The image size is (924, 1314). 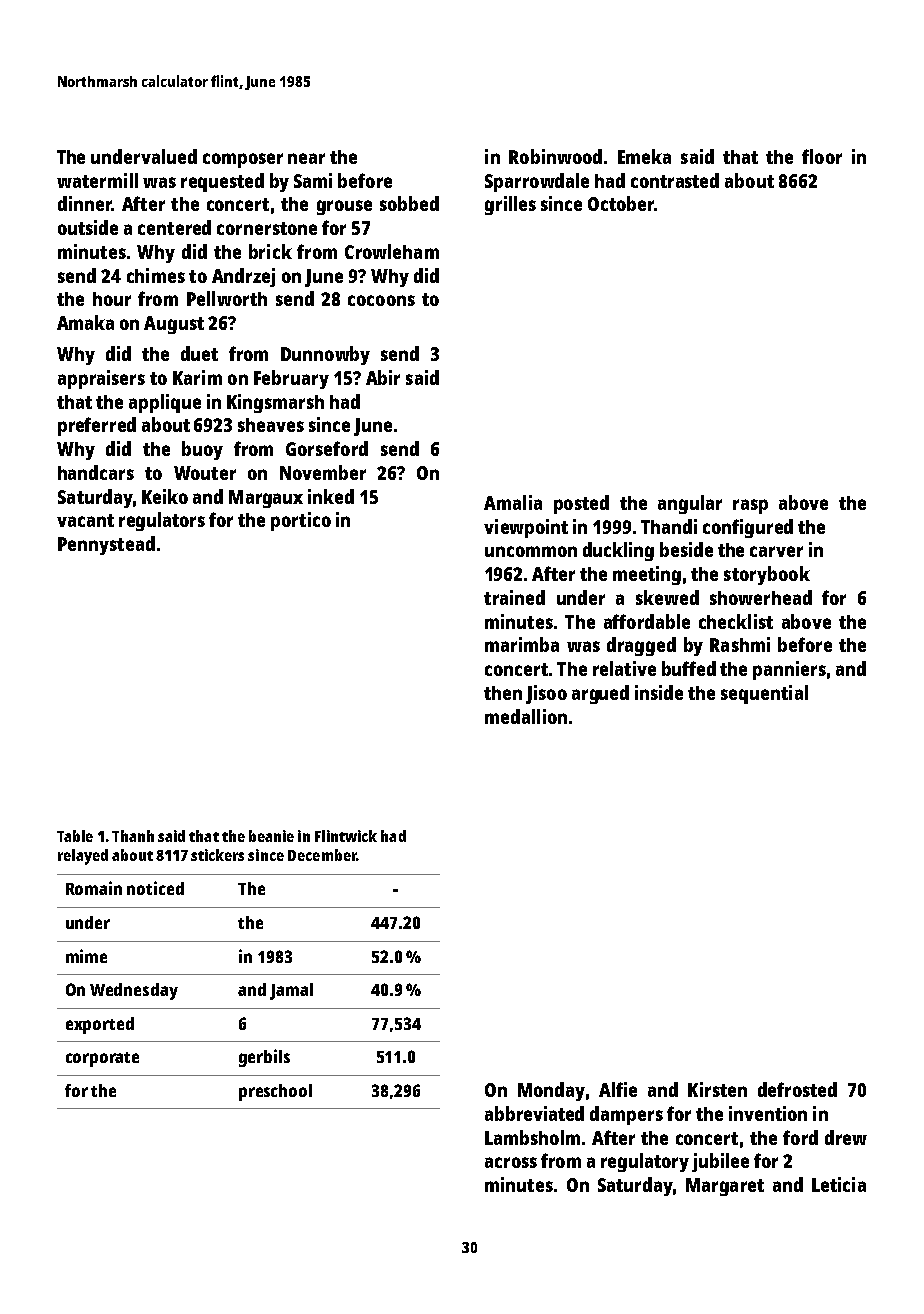 I want to click on Wednesday, so click(x=134, y=991).
